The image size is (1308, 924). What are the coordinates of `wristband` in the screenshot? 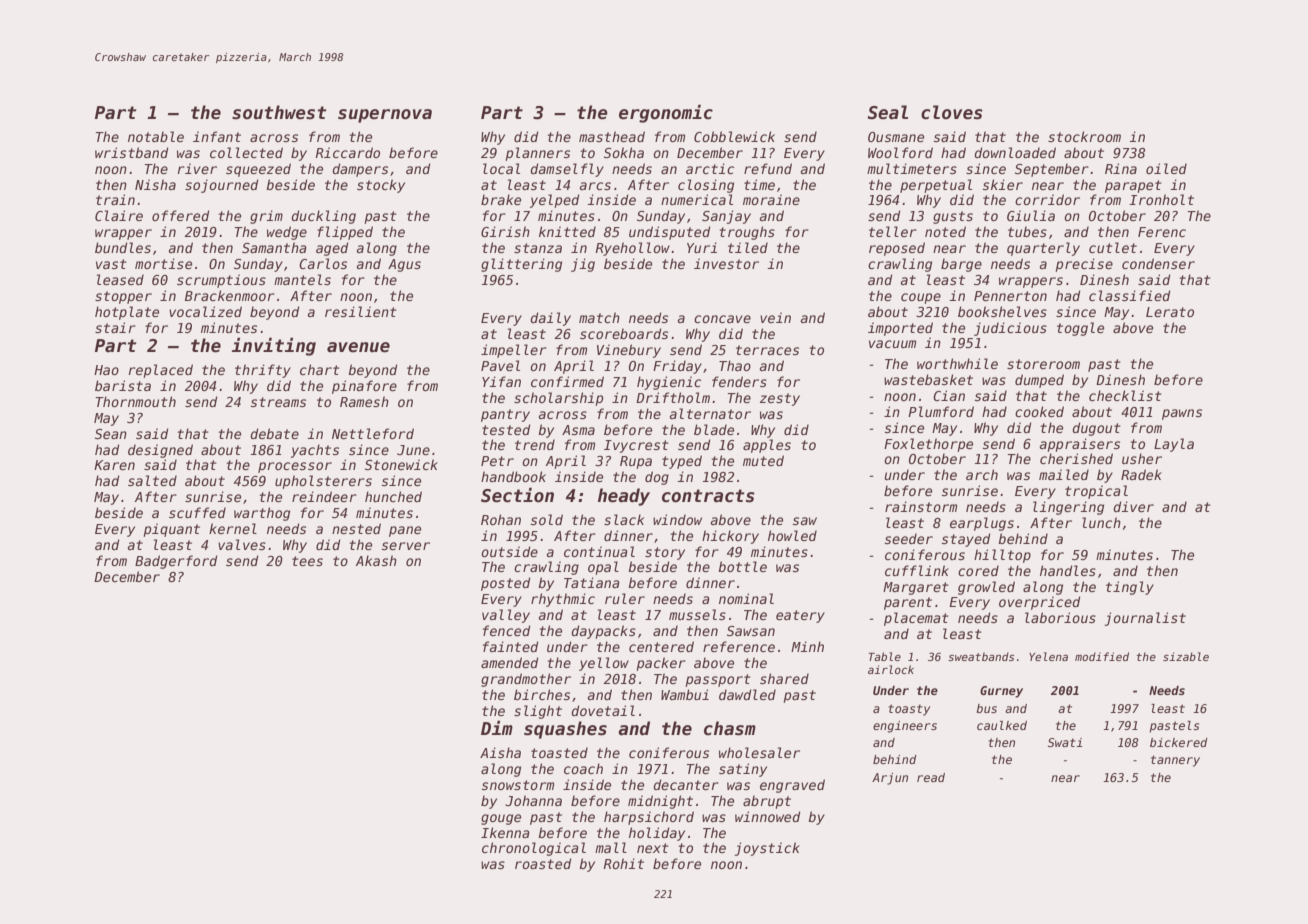 It's located at (131, 152).
